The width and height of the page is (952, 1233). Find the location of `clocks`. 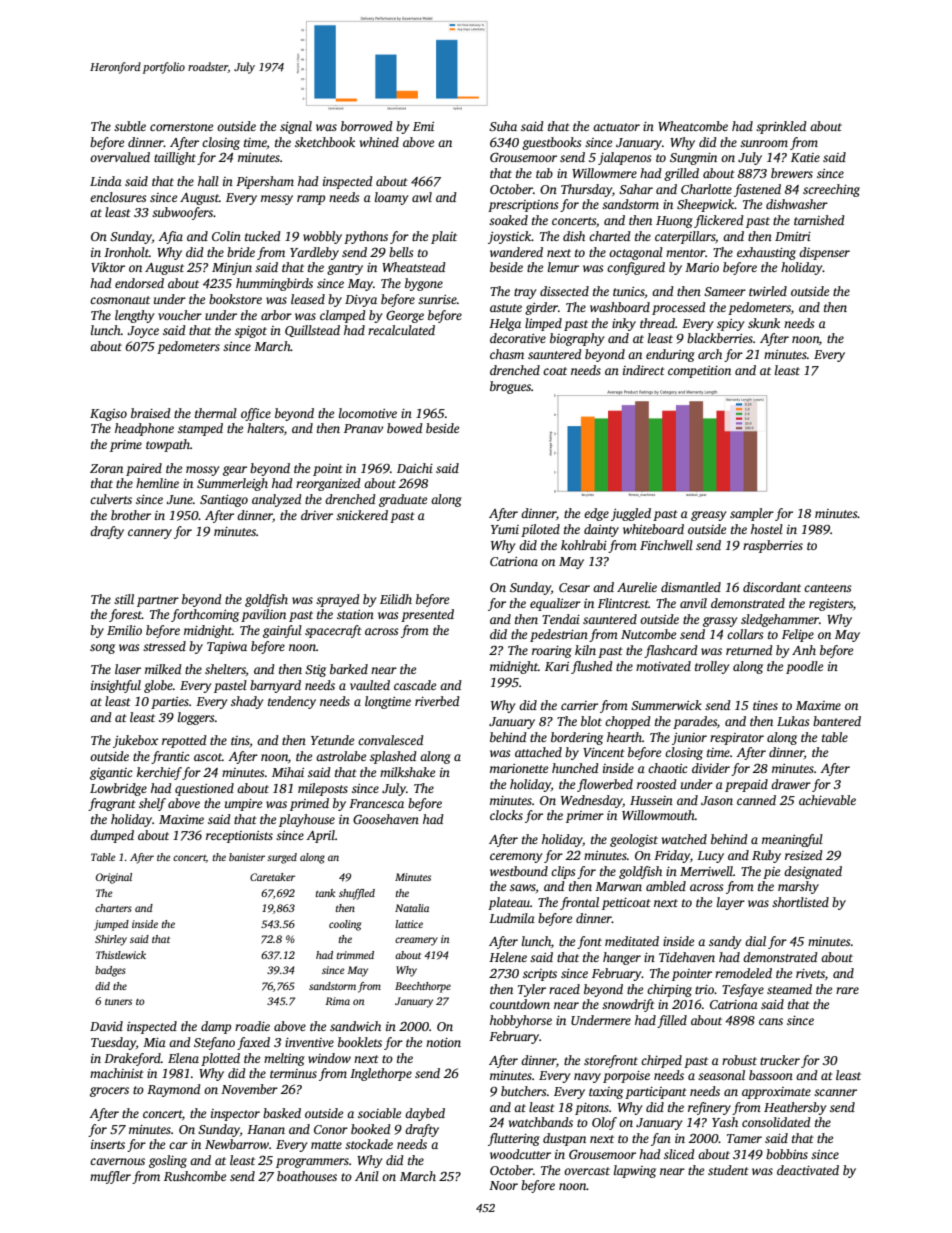

clocks is located at coordinates (506, 815).
